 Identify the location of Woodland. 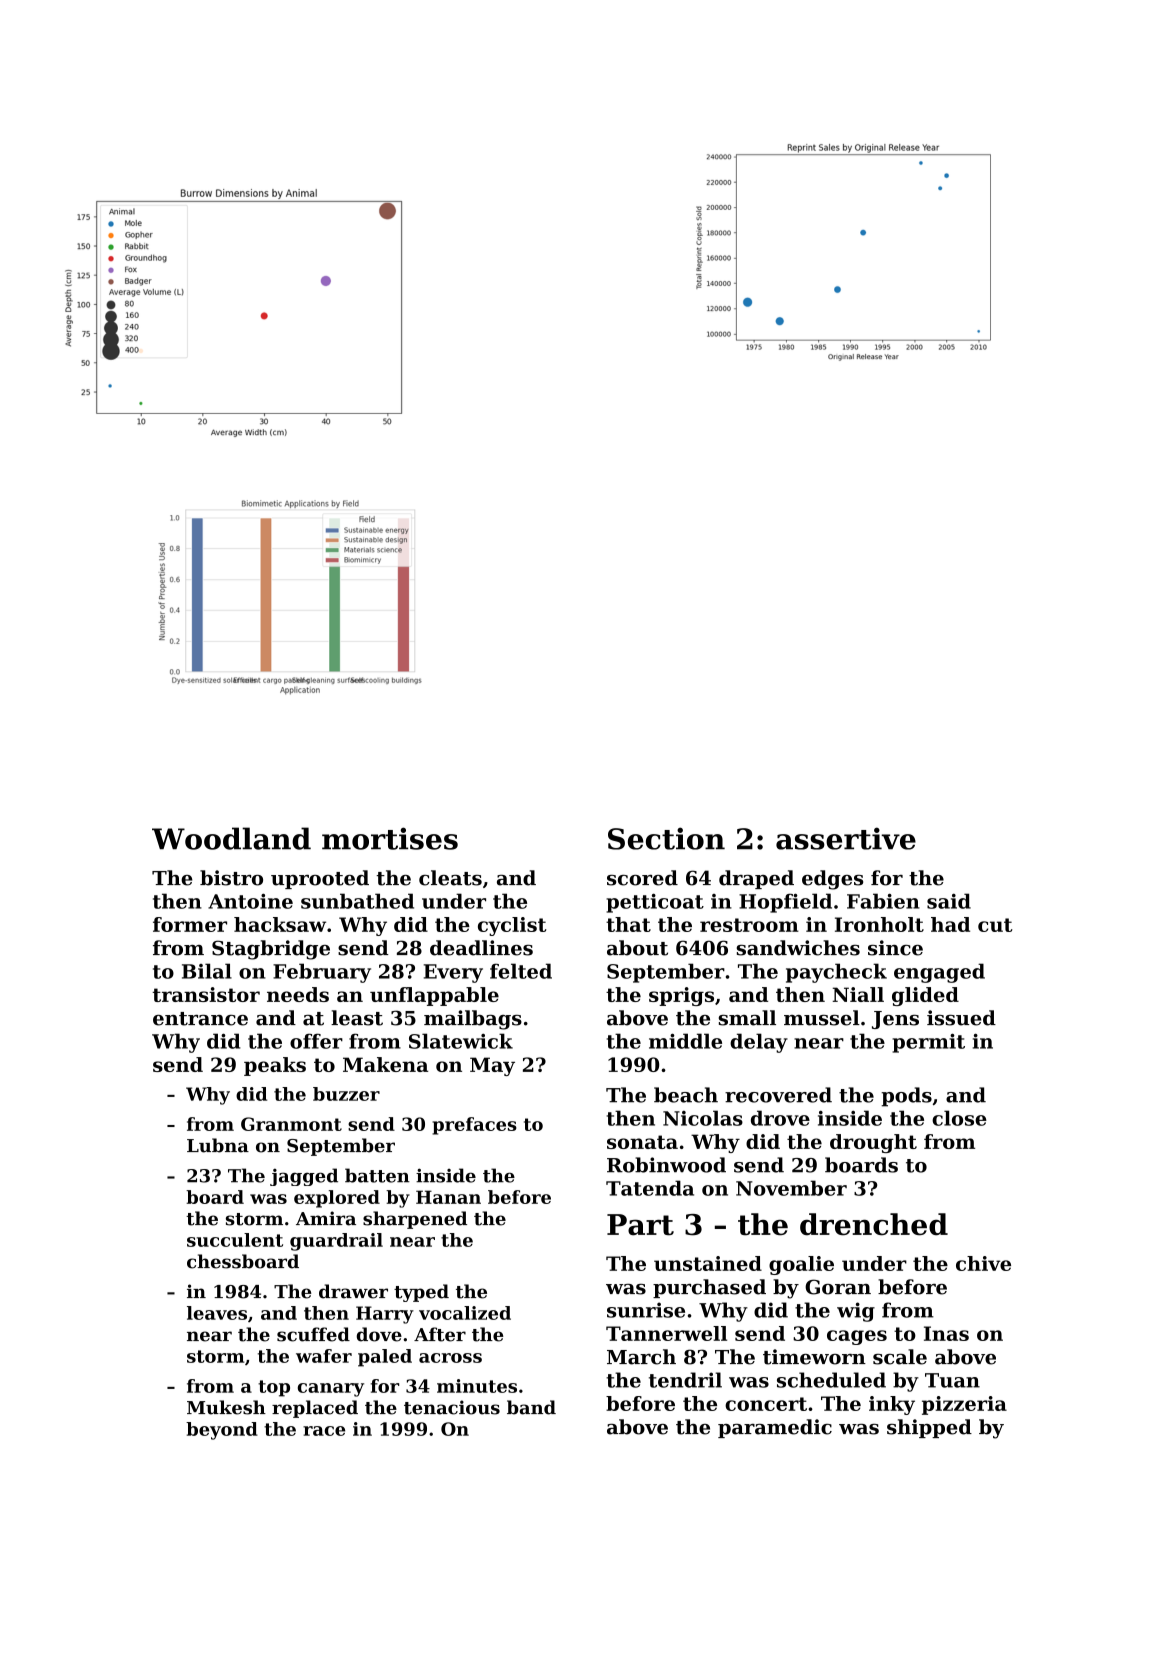
(231, 838).
